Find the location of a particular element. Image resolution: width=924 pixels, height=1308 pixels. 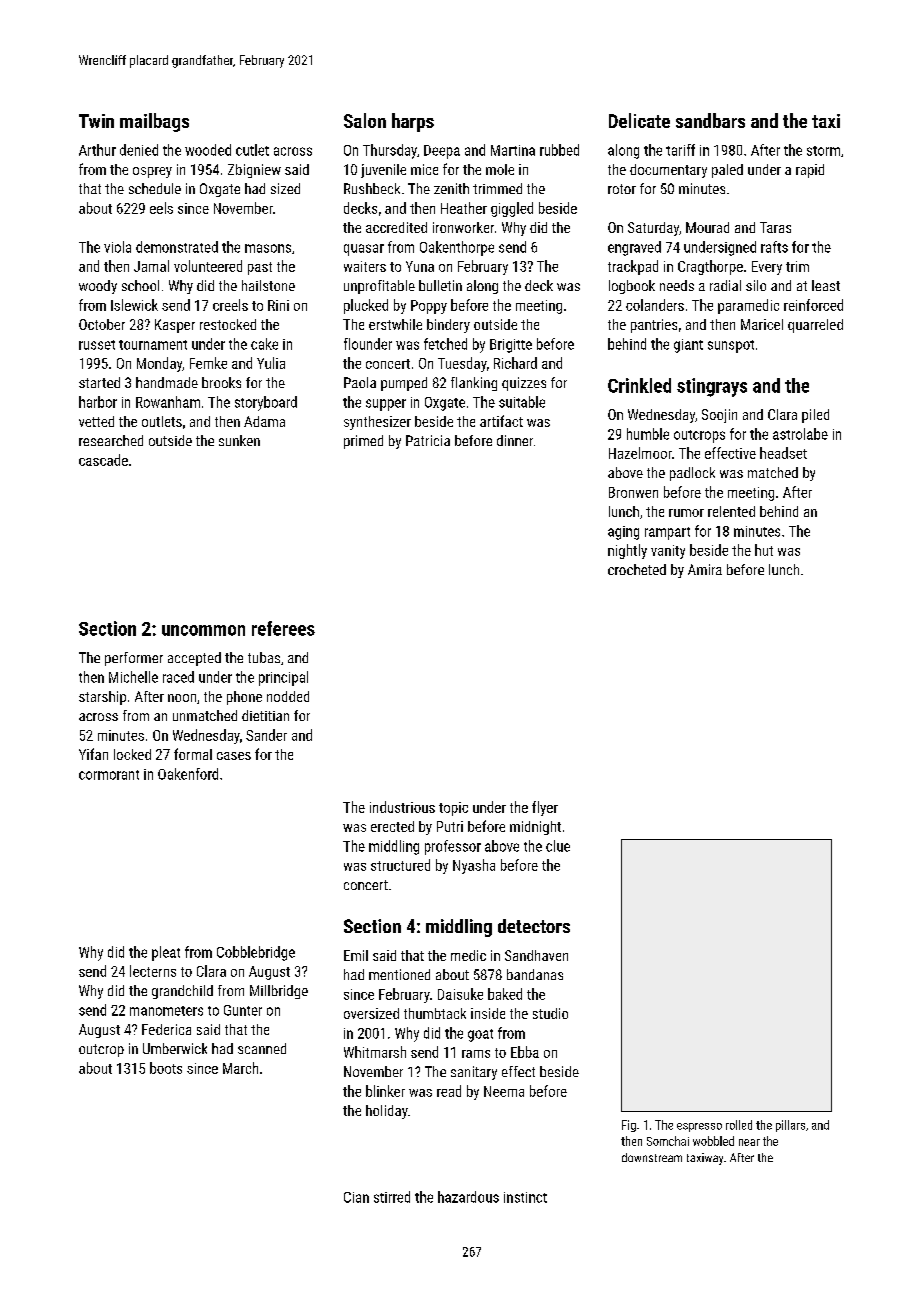

studio is located at coordinates (550, 1013).
